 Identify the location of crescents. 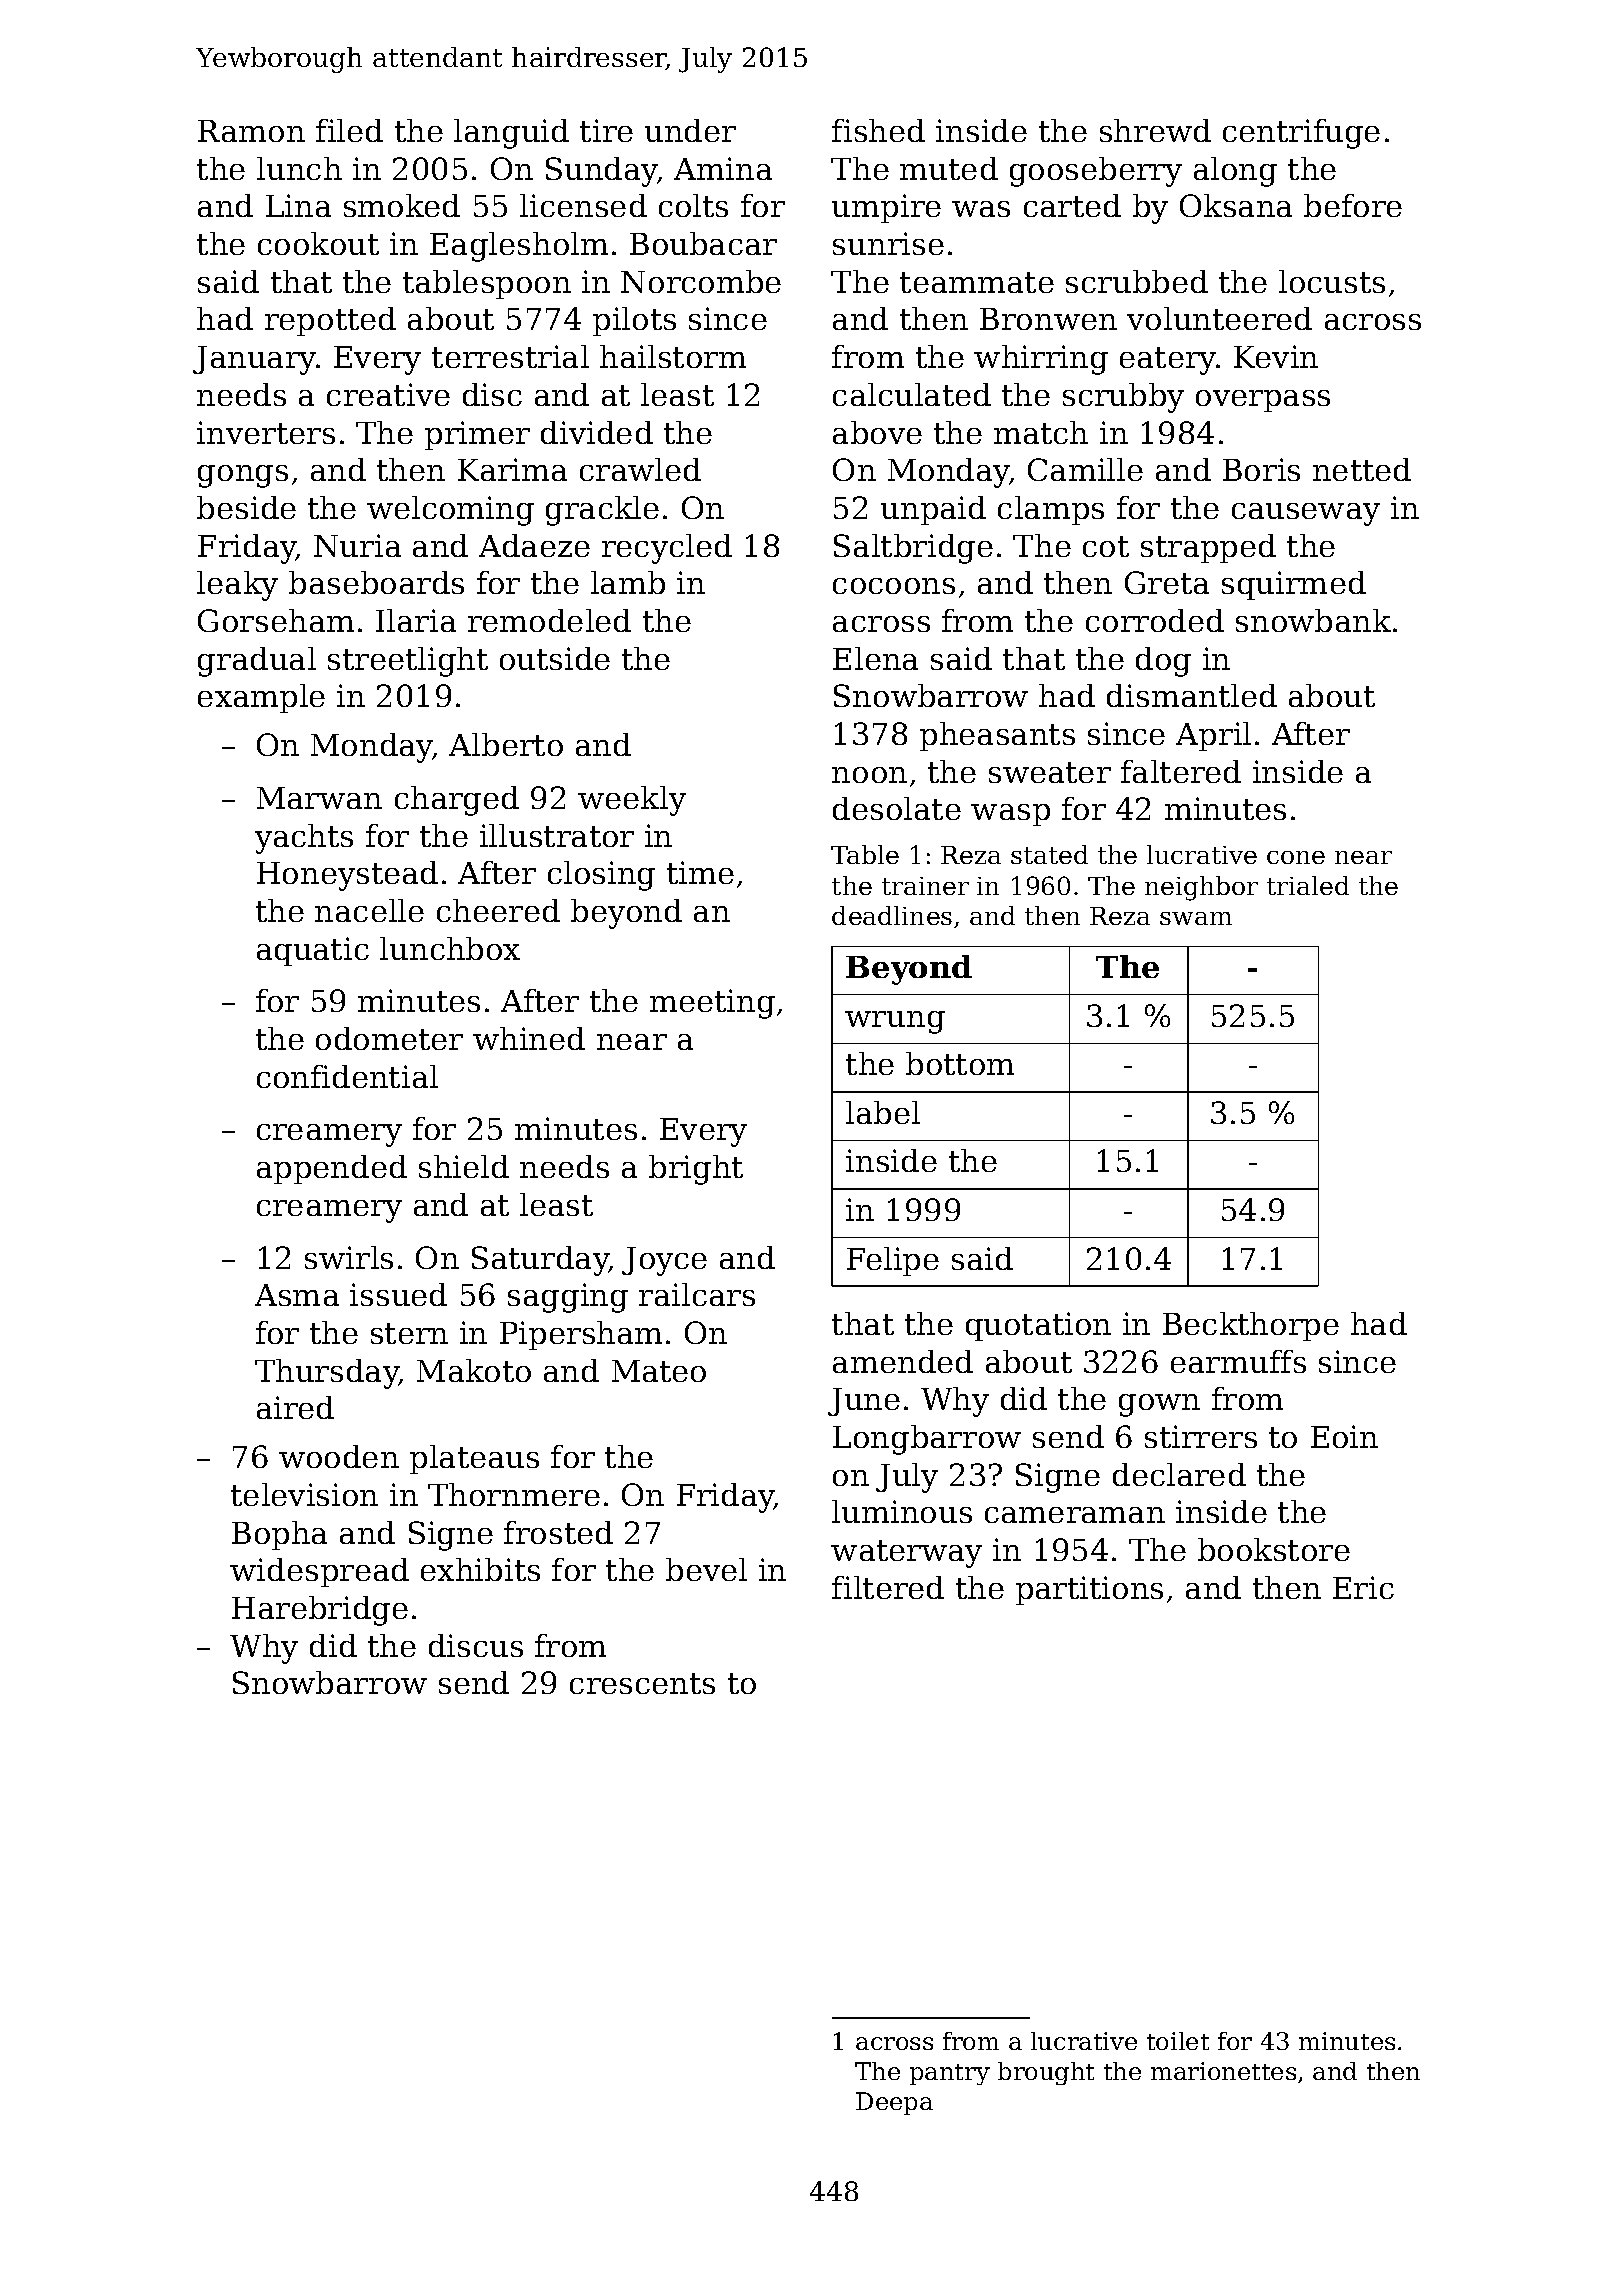
(642, 1683).
